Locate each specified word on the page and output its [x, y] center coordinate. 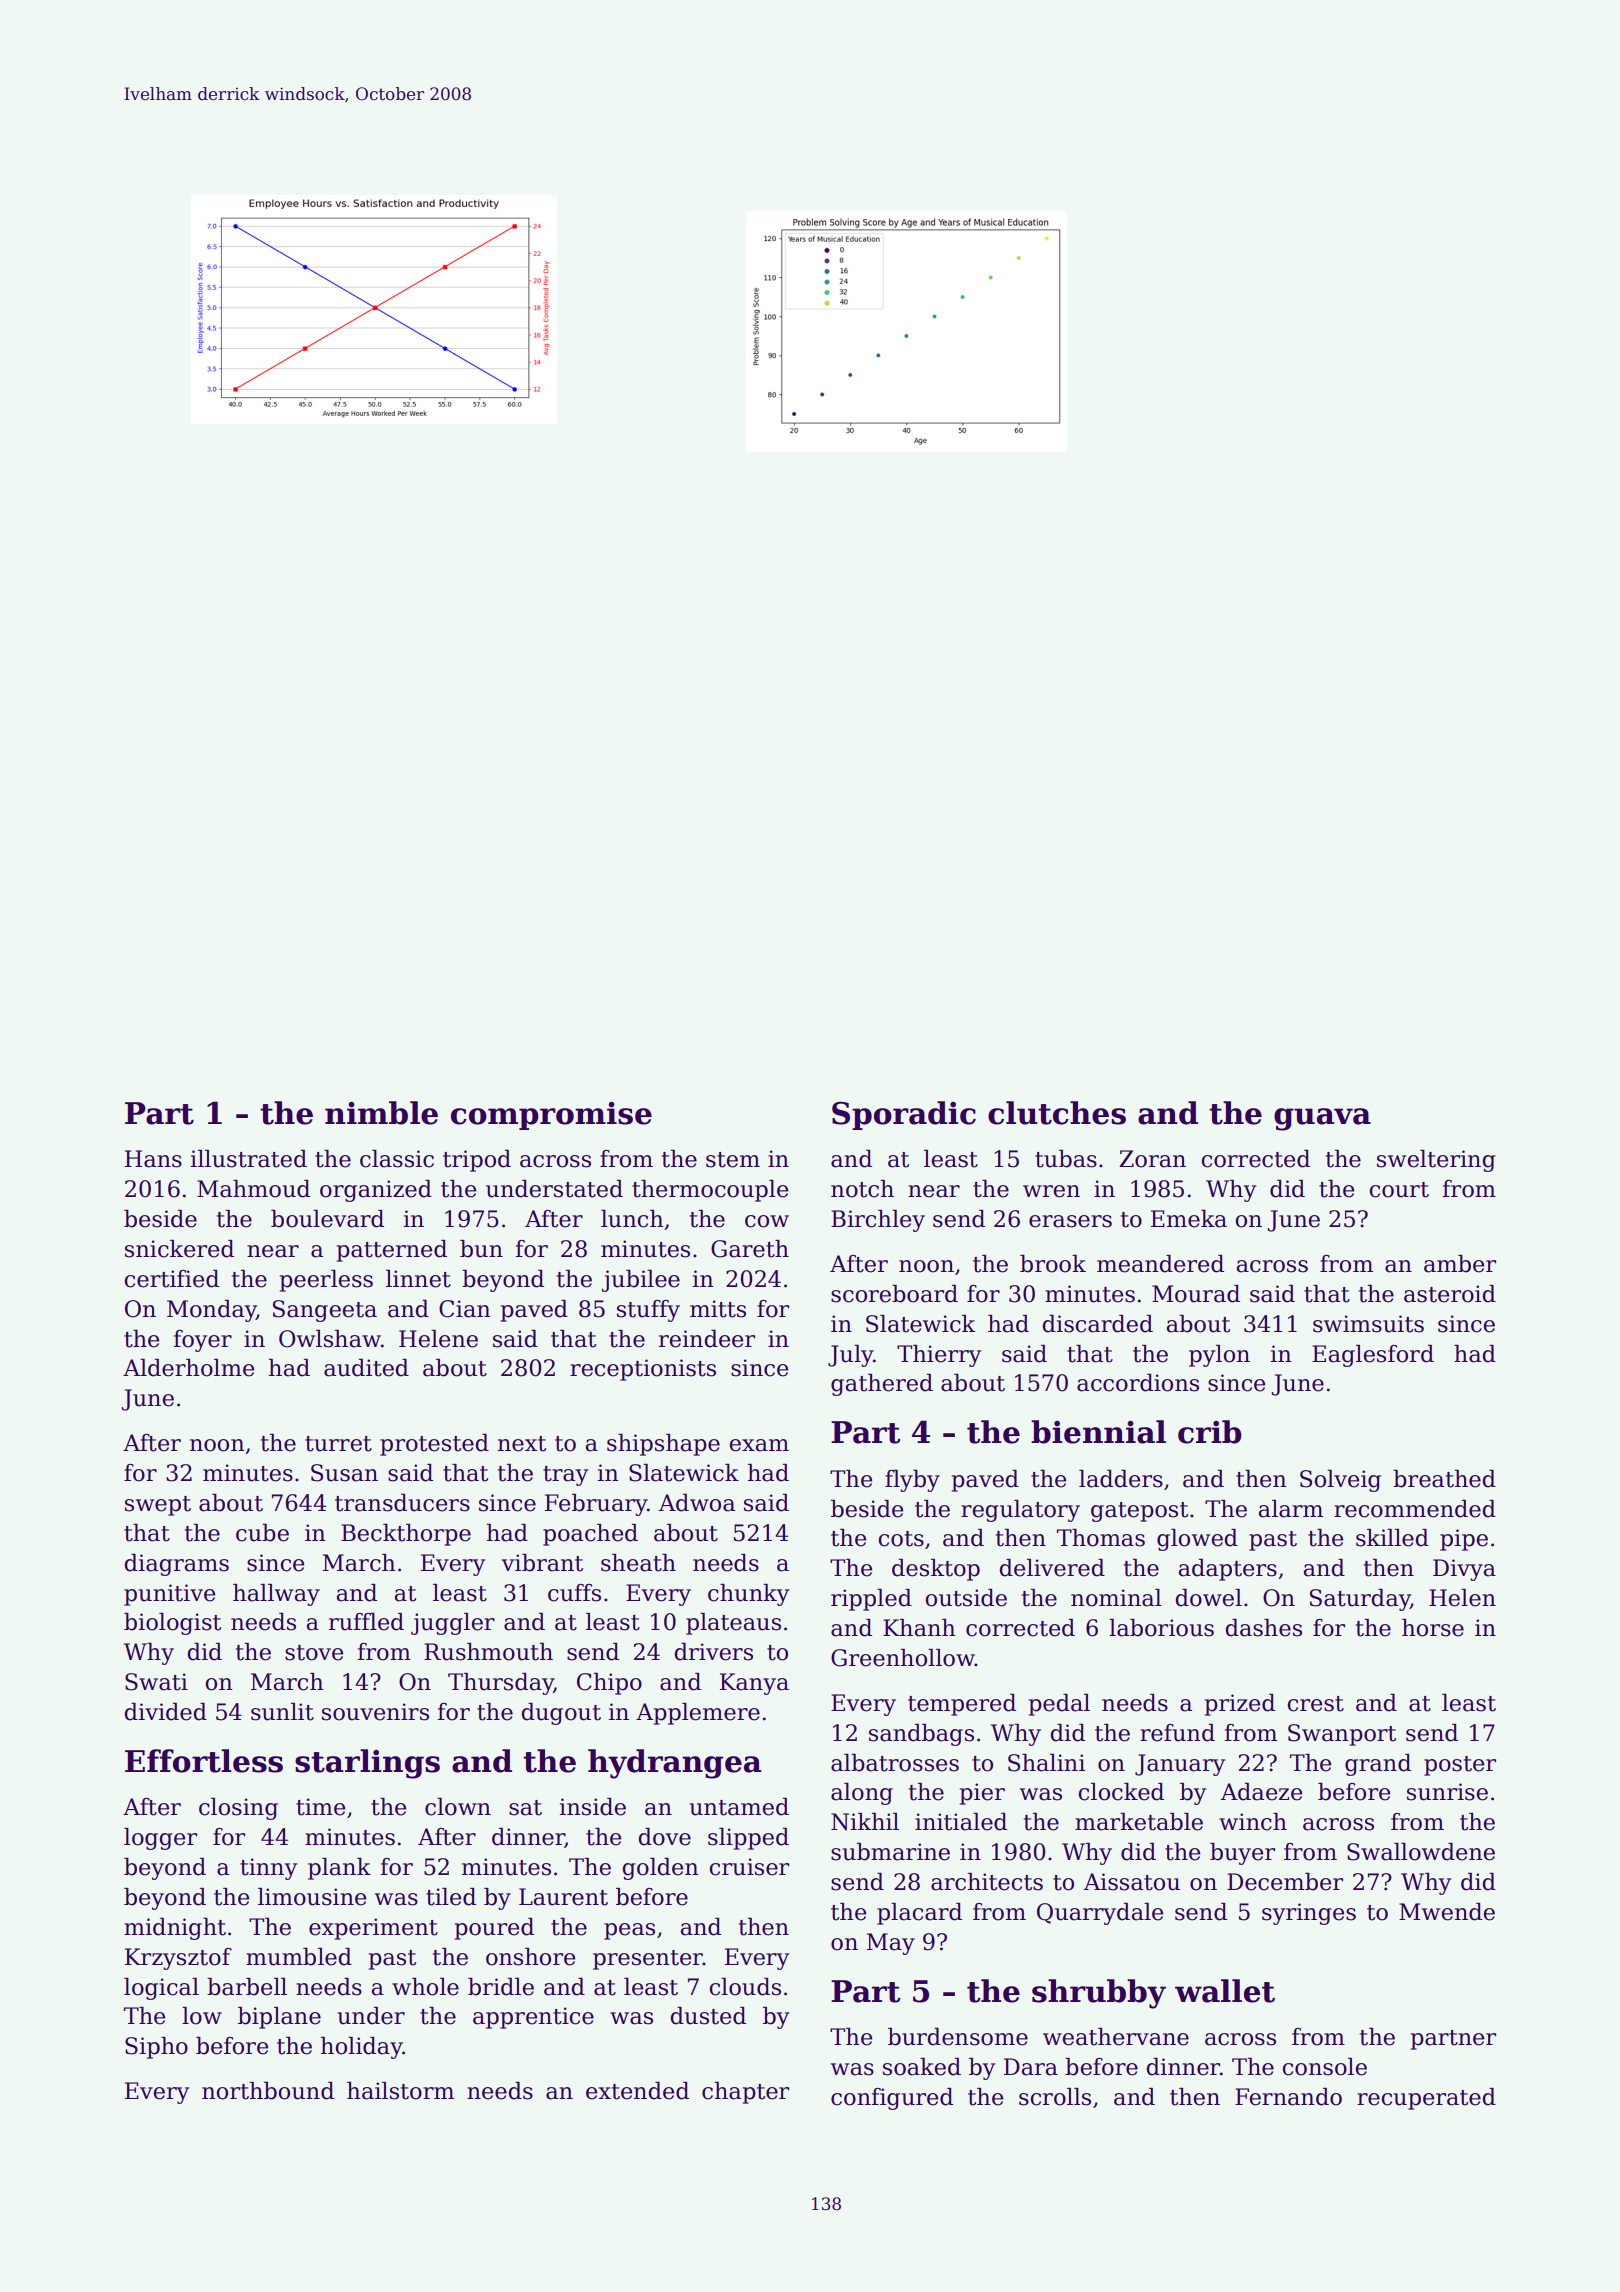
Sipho [156, 2048]
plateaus [733, 1624]
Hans [153, 1159]
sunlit [282, 1712]
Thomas [1101, 1538]
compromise [551, 1116]
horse [1433, 1628]
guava [1322, 1119]
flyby [912, 1481]
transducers [402, 1503]
